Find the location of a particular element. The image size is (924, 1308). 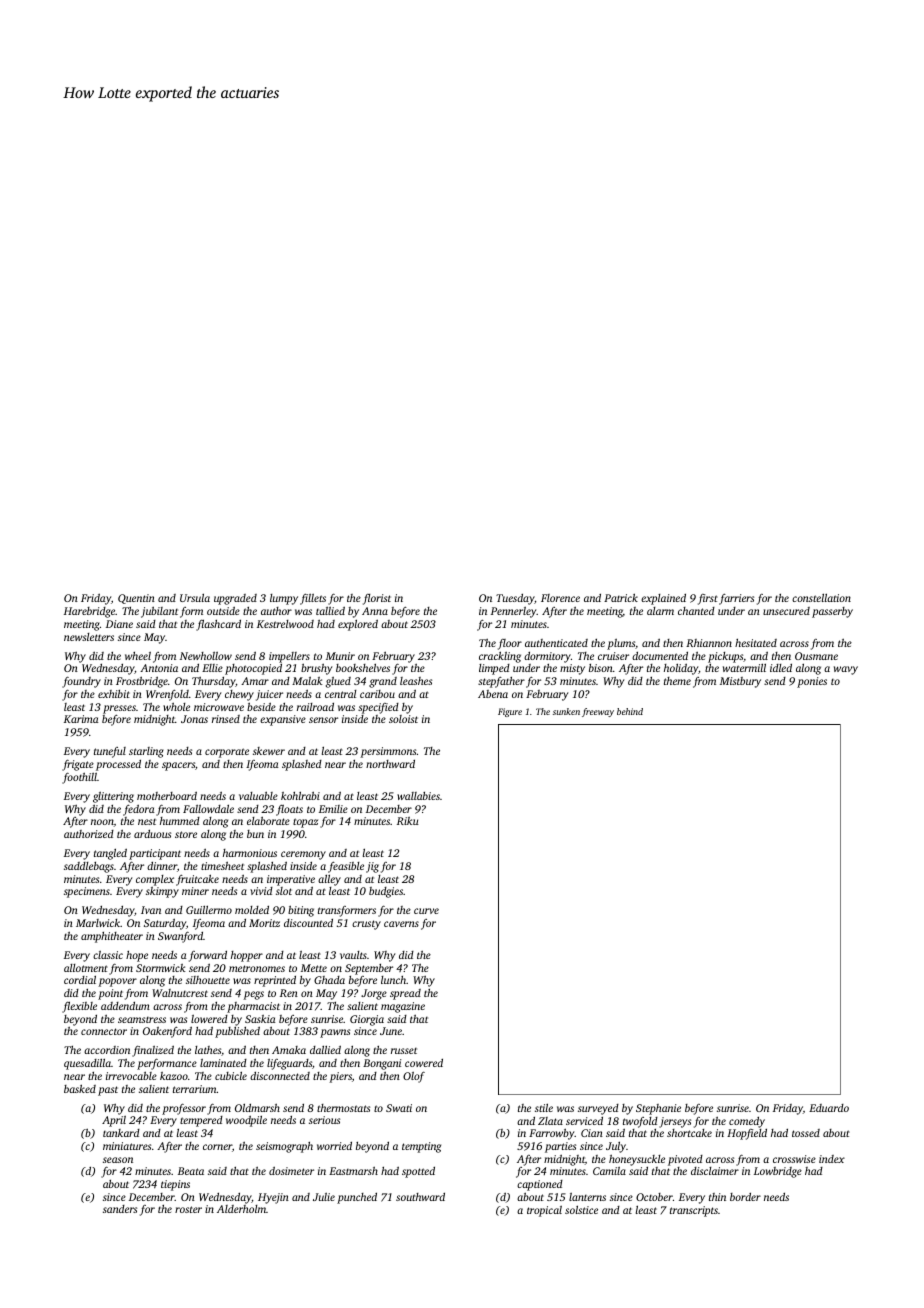

stepfather is located at coordinates (501, 682).
